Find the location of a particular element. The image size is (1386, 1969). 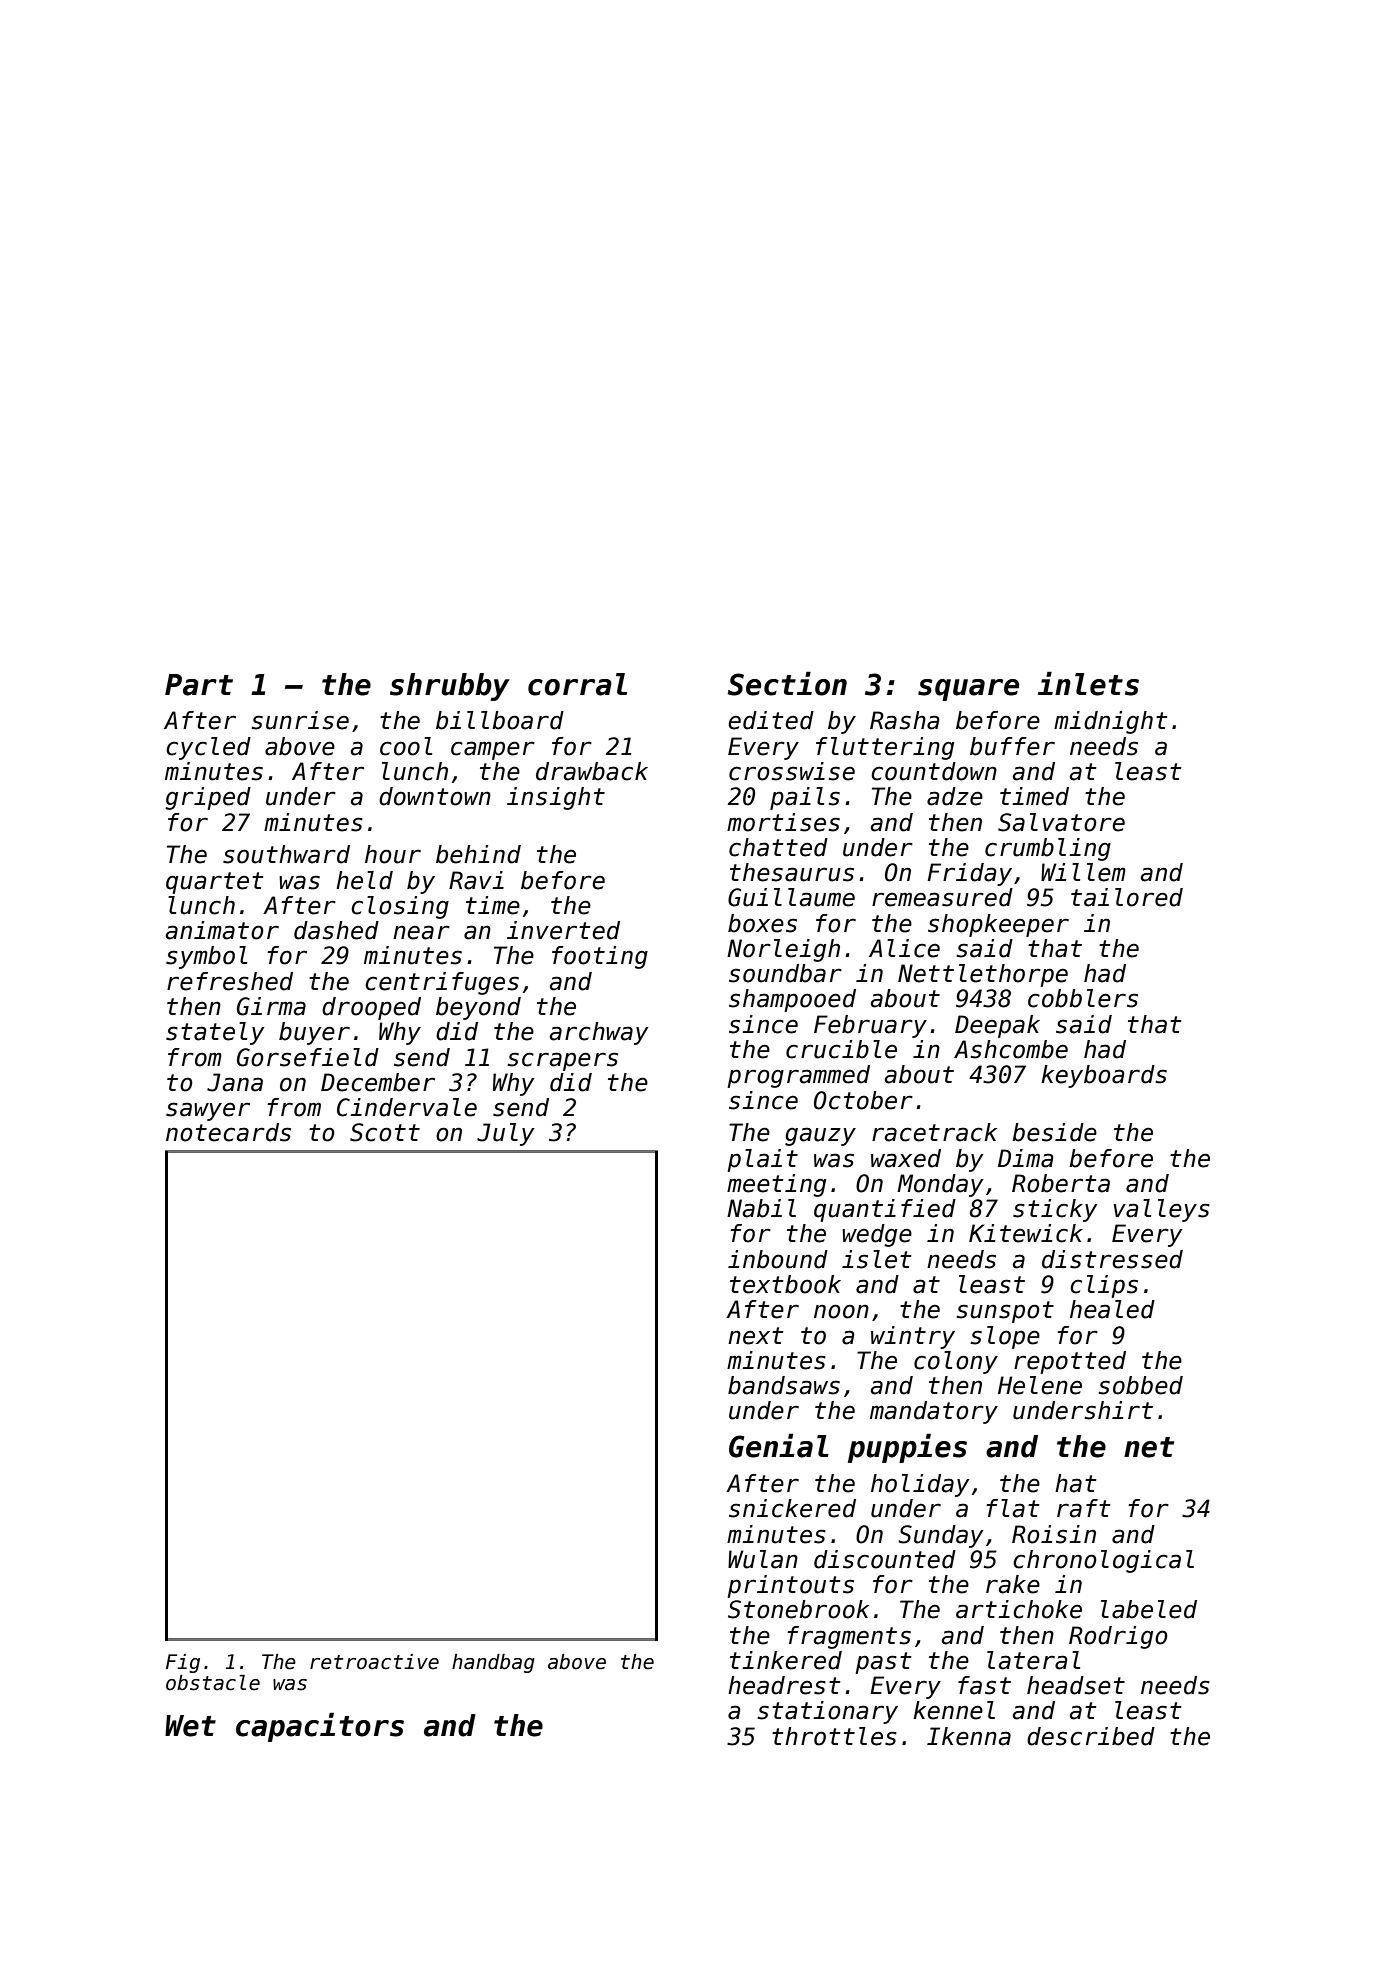

sticky is located at coordinates (1055, 1210).
